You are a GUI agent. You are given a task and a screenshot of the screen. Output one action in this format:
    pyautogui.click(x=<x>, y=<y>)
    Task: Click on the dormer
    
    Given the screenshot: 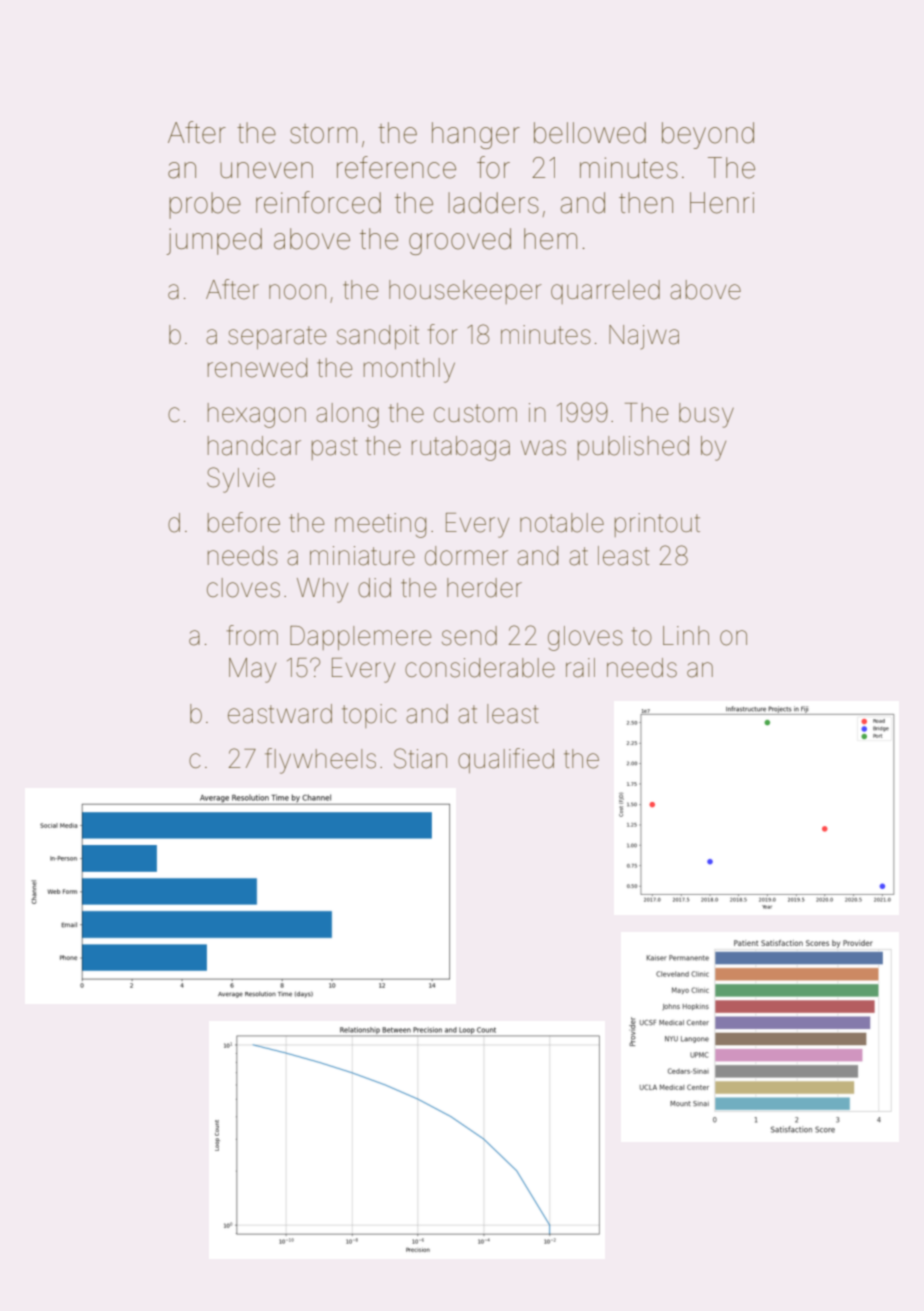 What is the action you would take?
    pyautogui.click(x=466, y=556)
